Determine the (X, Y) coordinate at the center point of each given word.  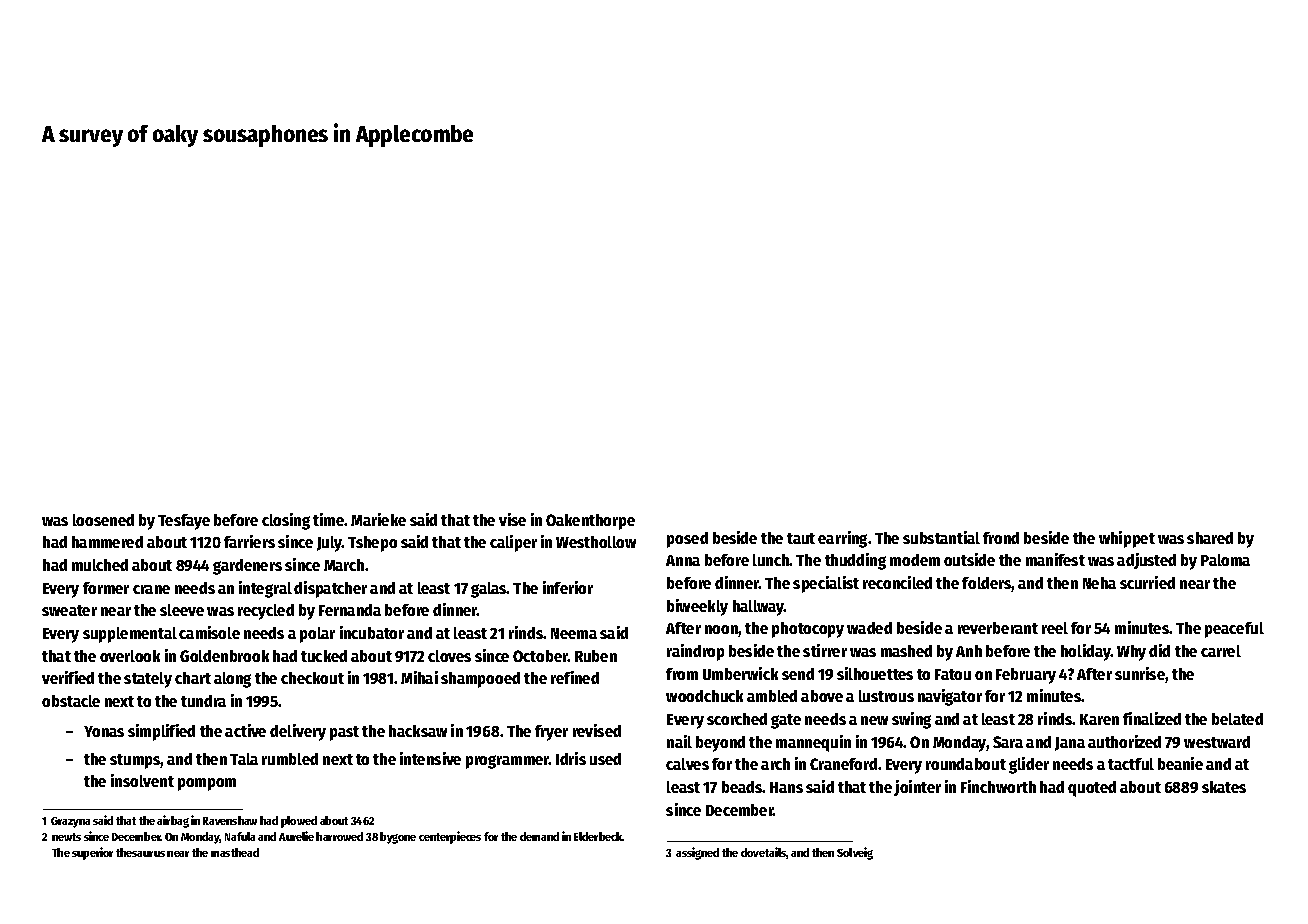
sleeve (182, 610)
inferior (568, 587)
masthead (235, 852)
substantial (941, 537)
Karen (1099, 719)
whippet (1127, 539)
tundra (203, 701)
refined (575, 677)
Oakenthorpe (590, 522)
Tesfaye (184, 522)
